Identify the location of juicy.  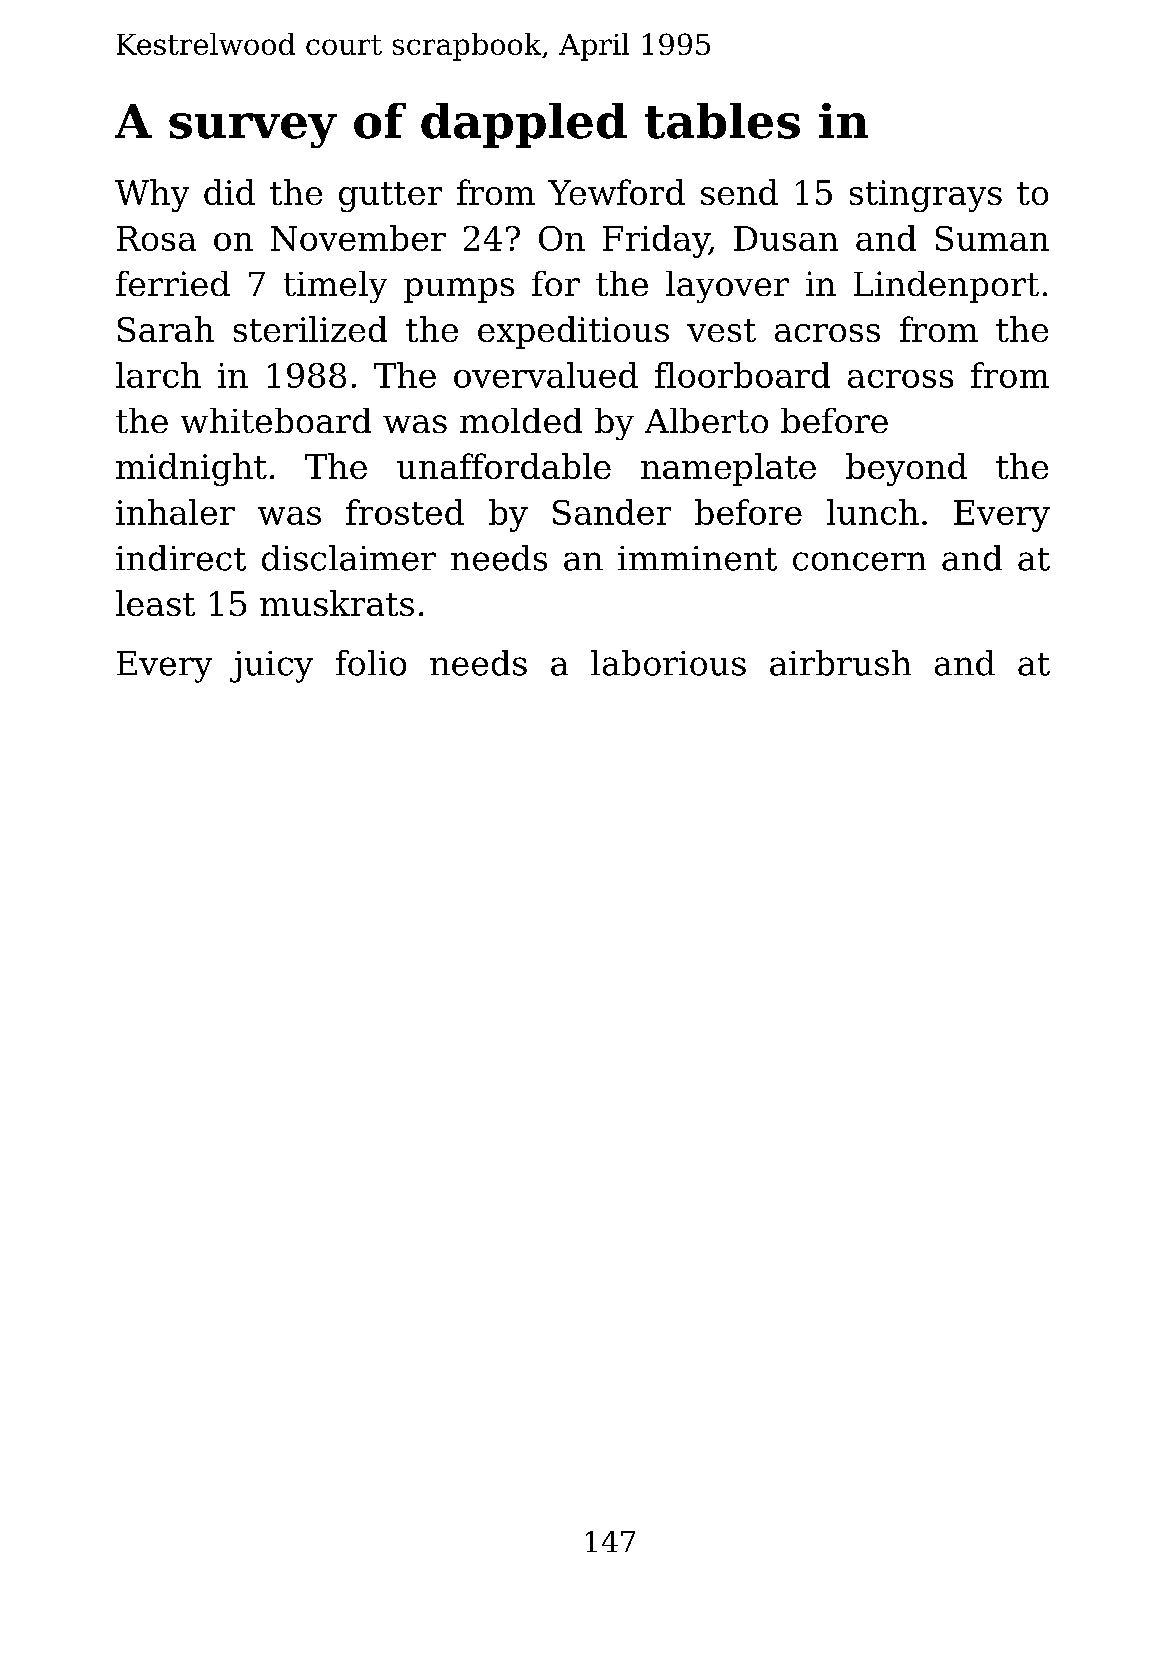
(271, 667).
